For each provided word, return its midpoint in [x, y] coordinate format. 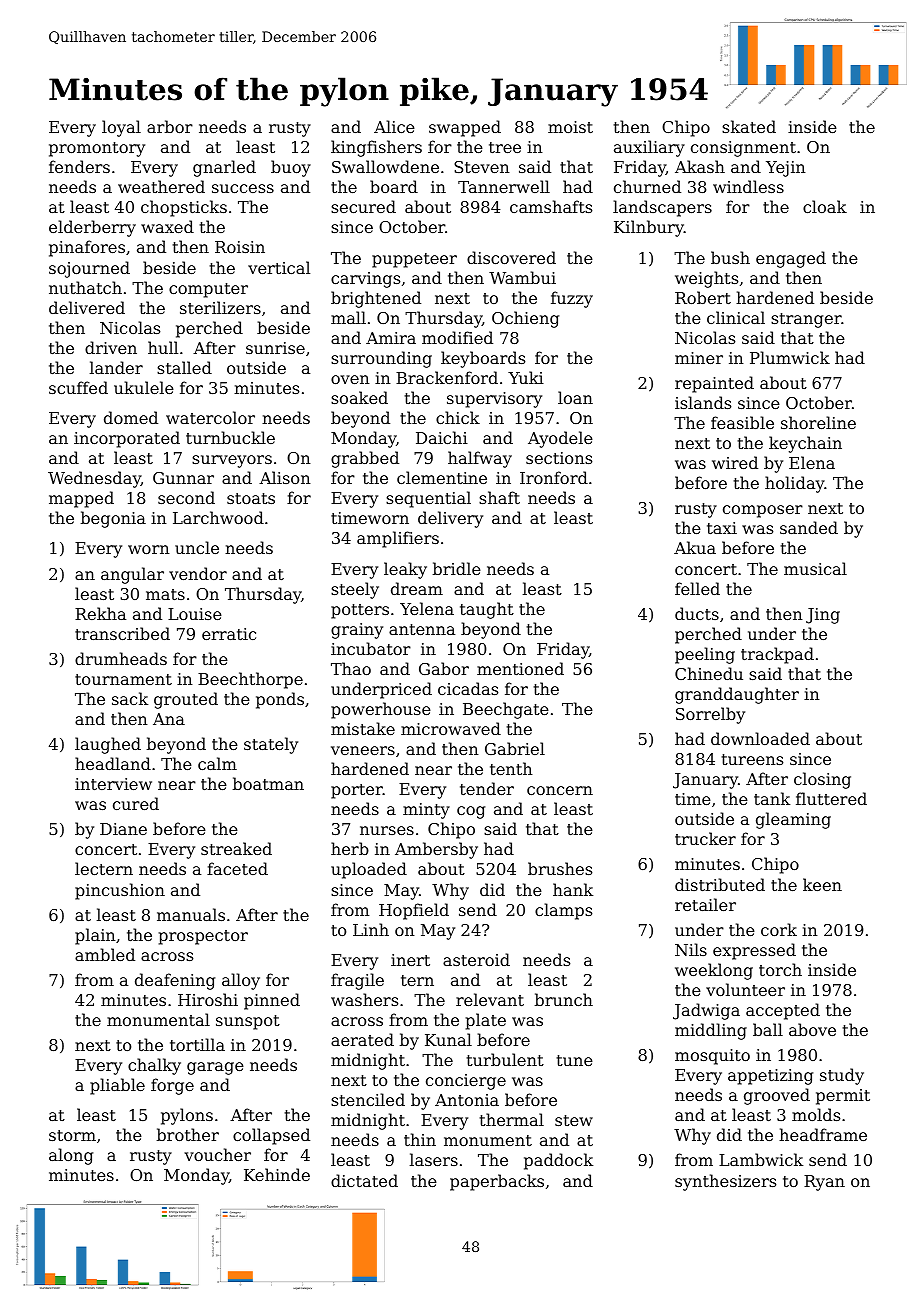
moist [570, 127]
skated [749, 126]
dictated [364, 1180]
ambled [105, 954]
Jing [823, 616]
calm [217, 763]
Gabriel [515, 748]
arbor [170, 126]
